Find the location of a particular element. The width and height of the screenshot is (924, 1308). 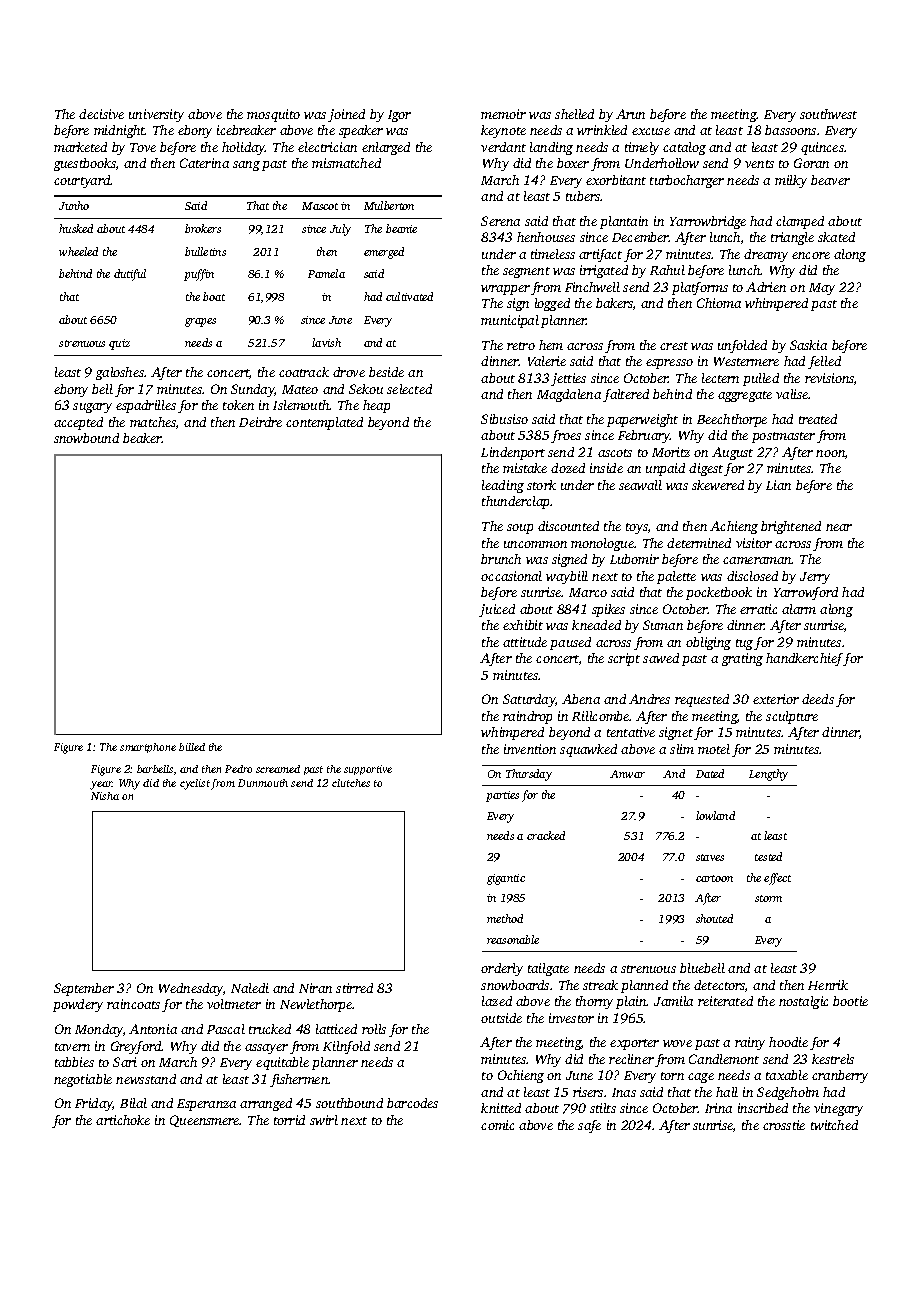

leading is located at coordinates (503, 486).
